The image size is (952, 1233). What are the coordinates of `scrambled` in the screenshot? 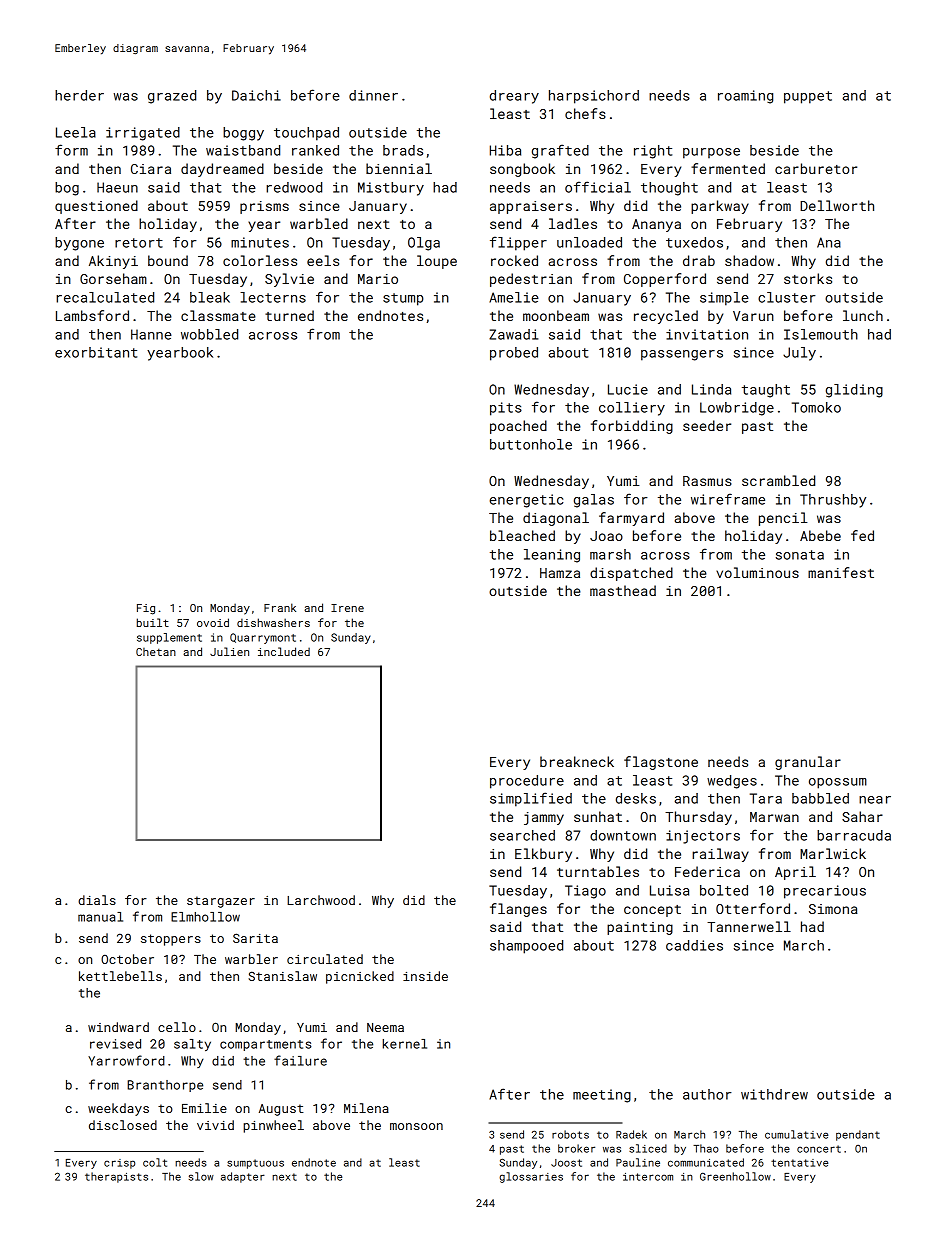 It's located at (778, 480).
